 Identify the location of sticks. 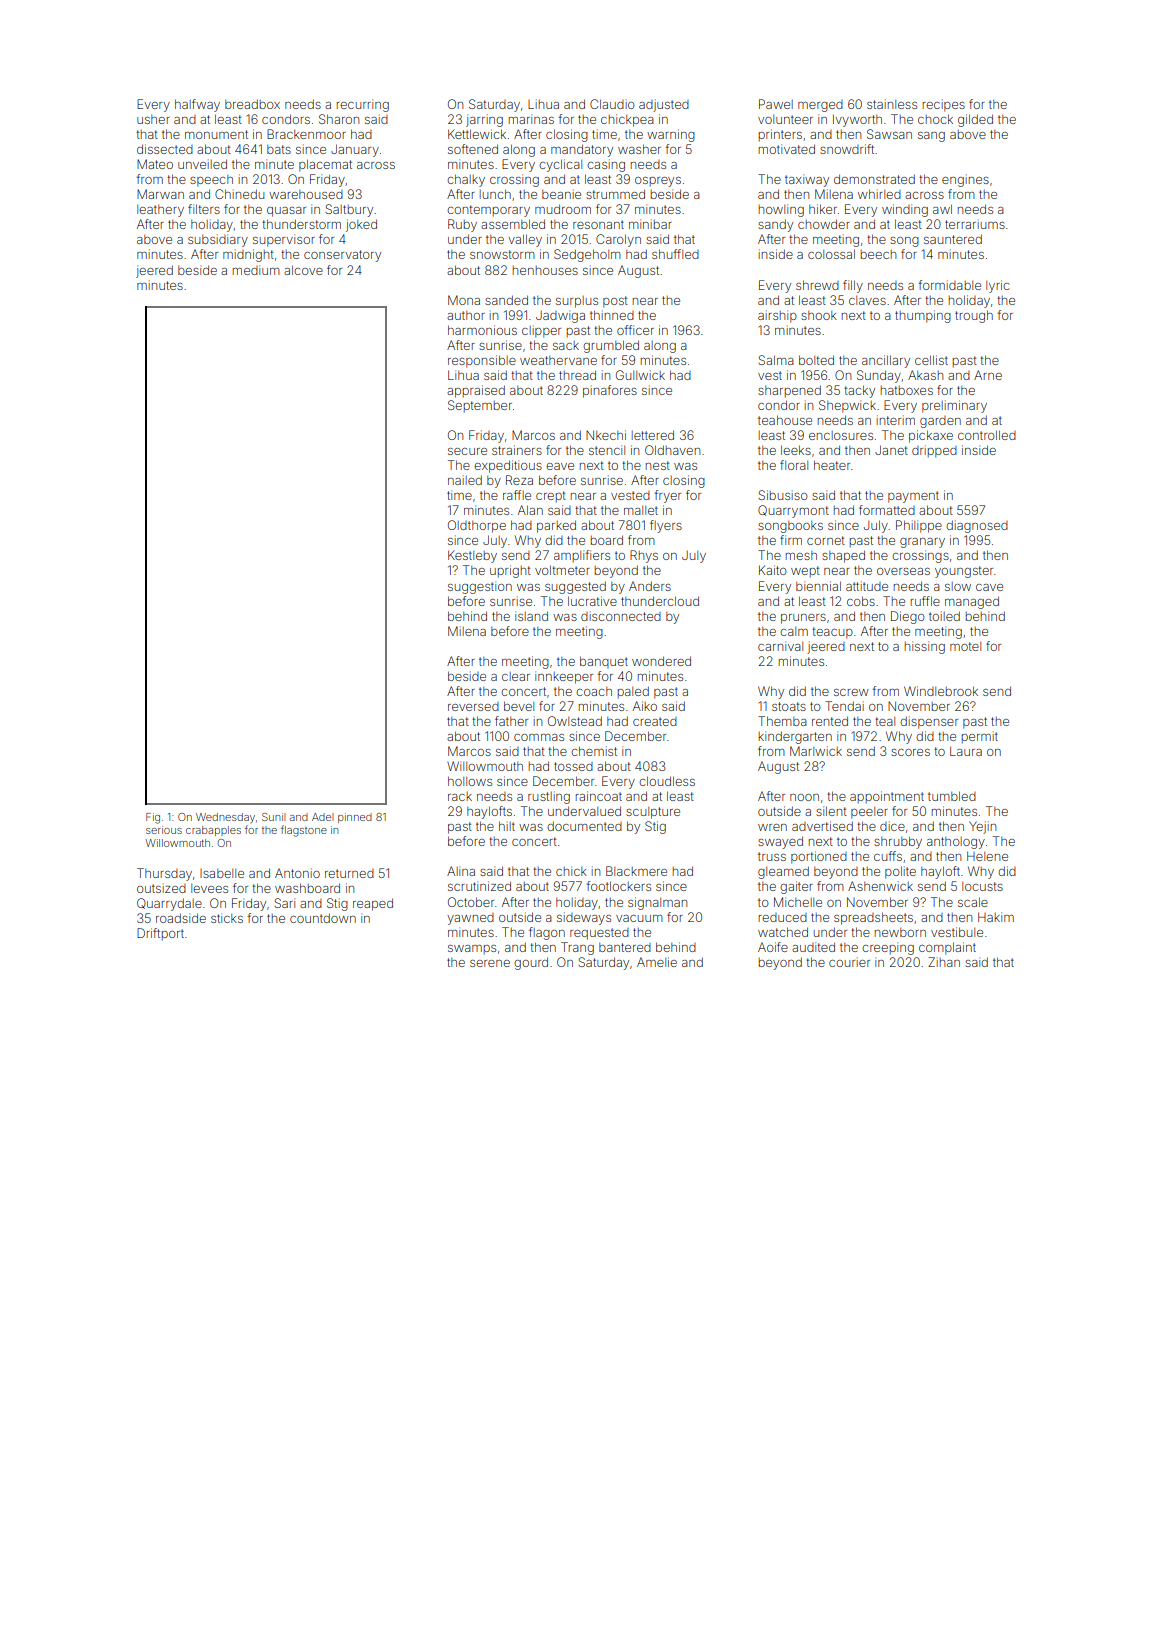
(227, 918).
